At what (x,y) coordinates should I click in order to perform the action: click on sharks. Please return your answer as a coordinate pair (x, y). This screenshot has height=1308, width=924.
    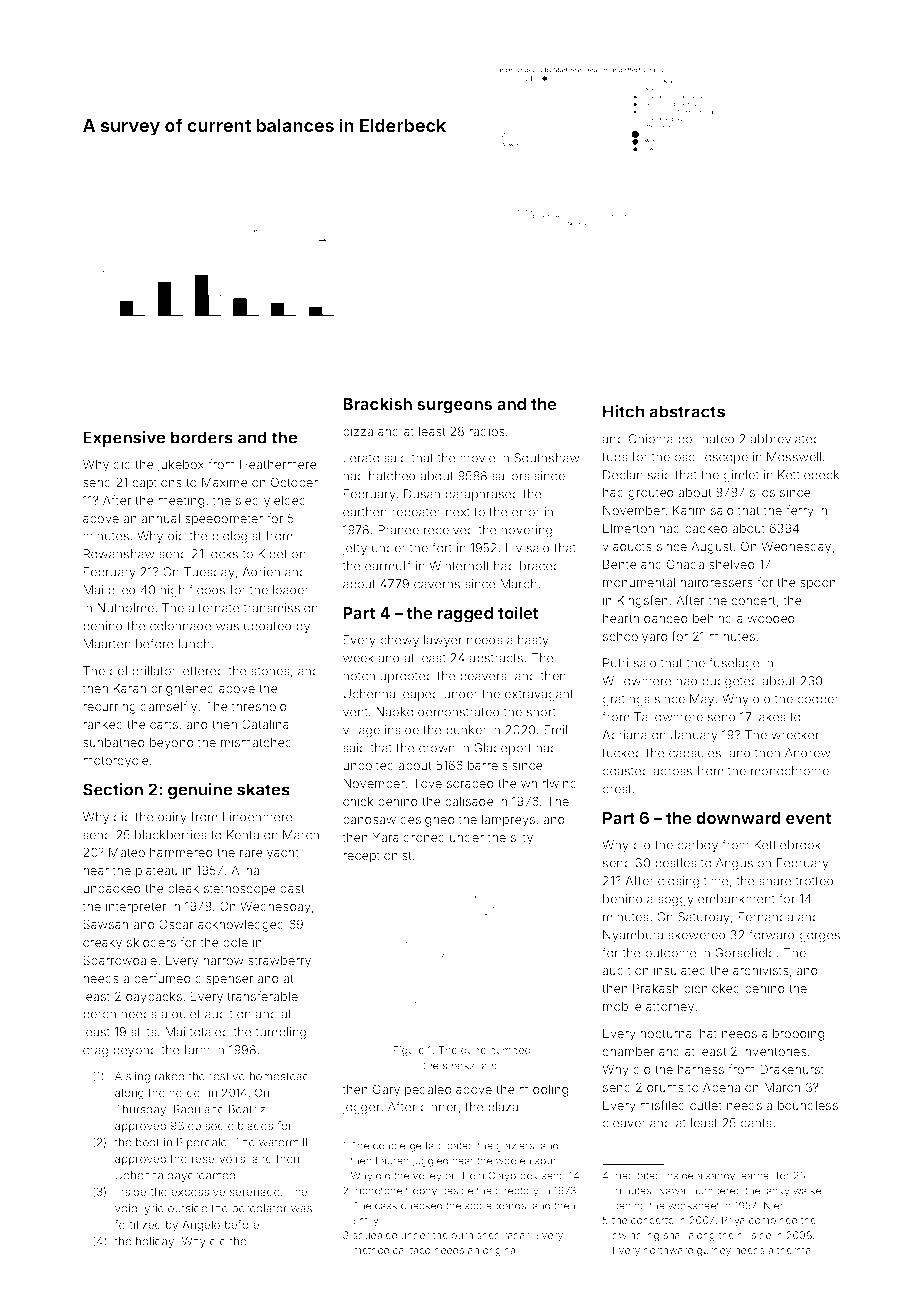
    Looking at the image, I should click on (458, 1065).
